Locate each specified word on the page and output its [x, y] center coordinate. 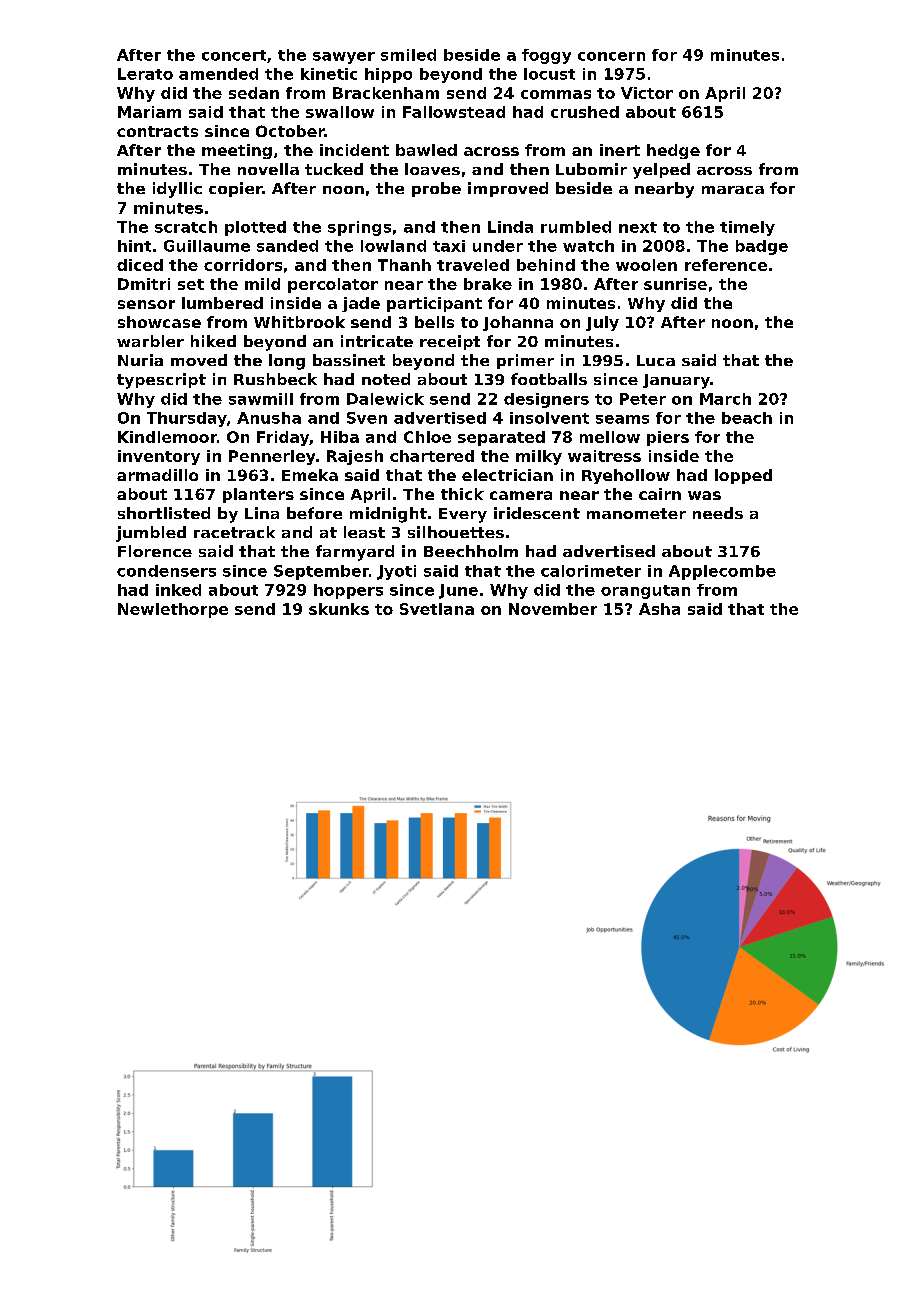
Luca [656, 360]
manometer [636, 513]
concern [611, 56]
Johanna [518, 323]
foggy [546, 56]
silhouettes [456, 532]
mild [262, 284]
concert [234, 55]
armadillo [157, 475]
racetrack [234, 532]
